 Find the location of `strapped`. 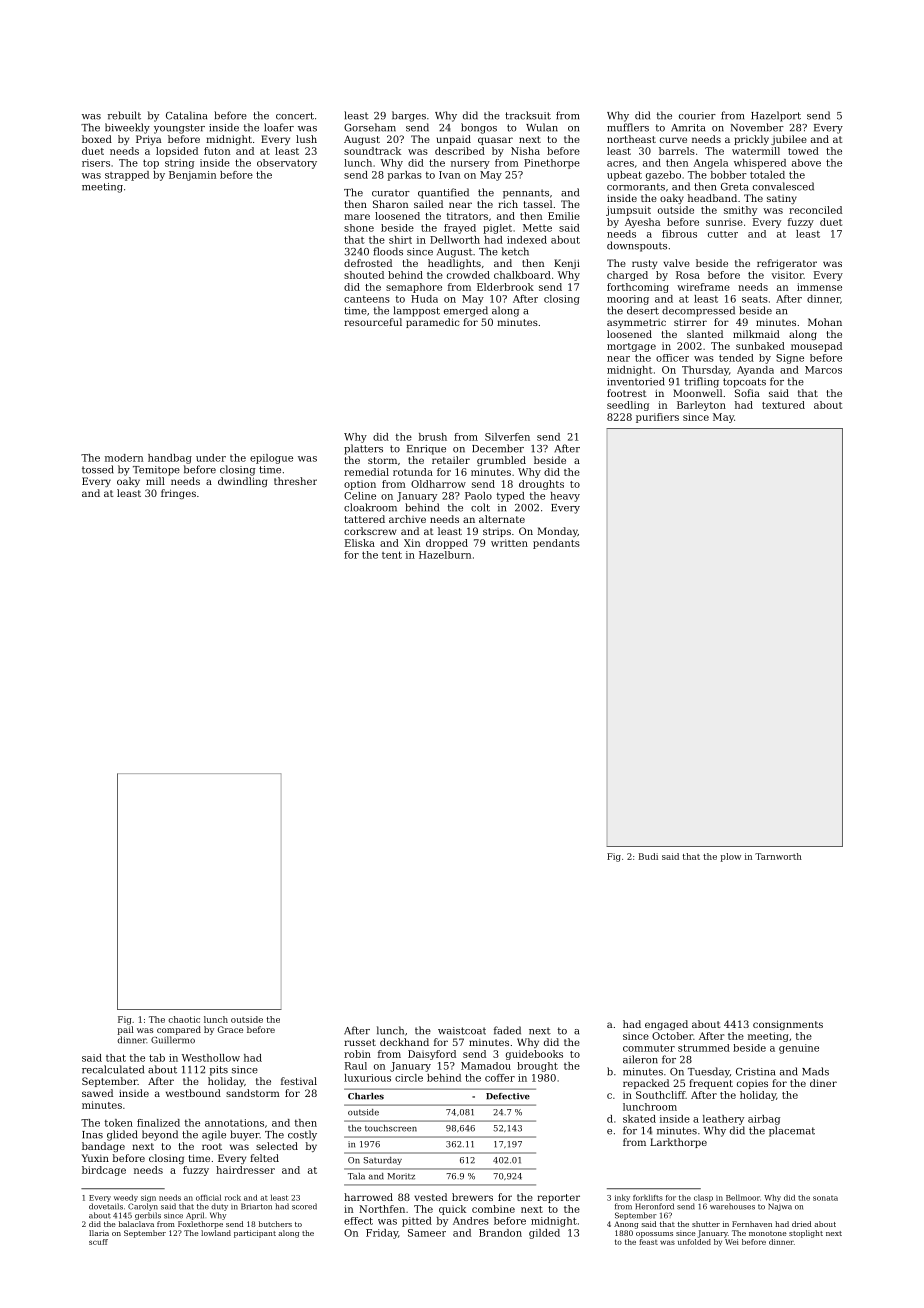

strapped is located at coordinates (127, 176).
